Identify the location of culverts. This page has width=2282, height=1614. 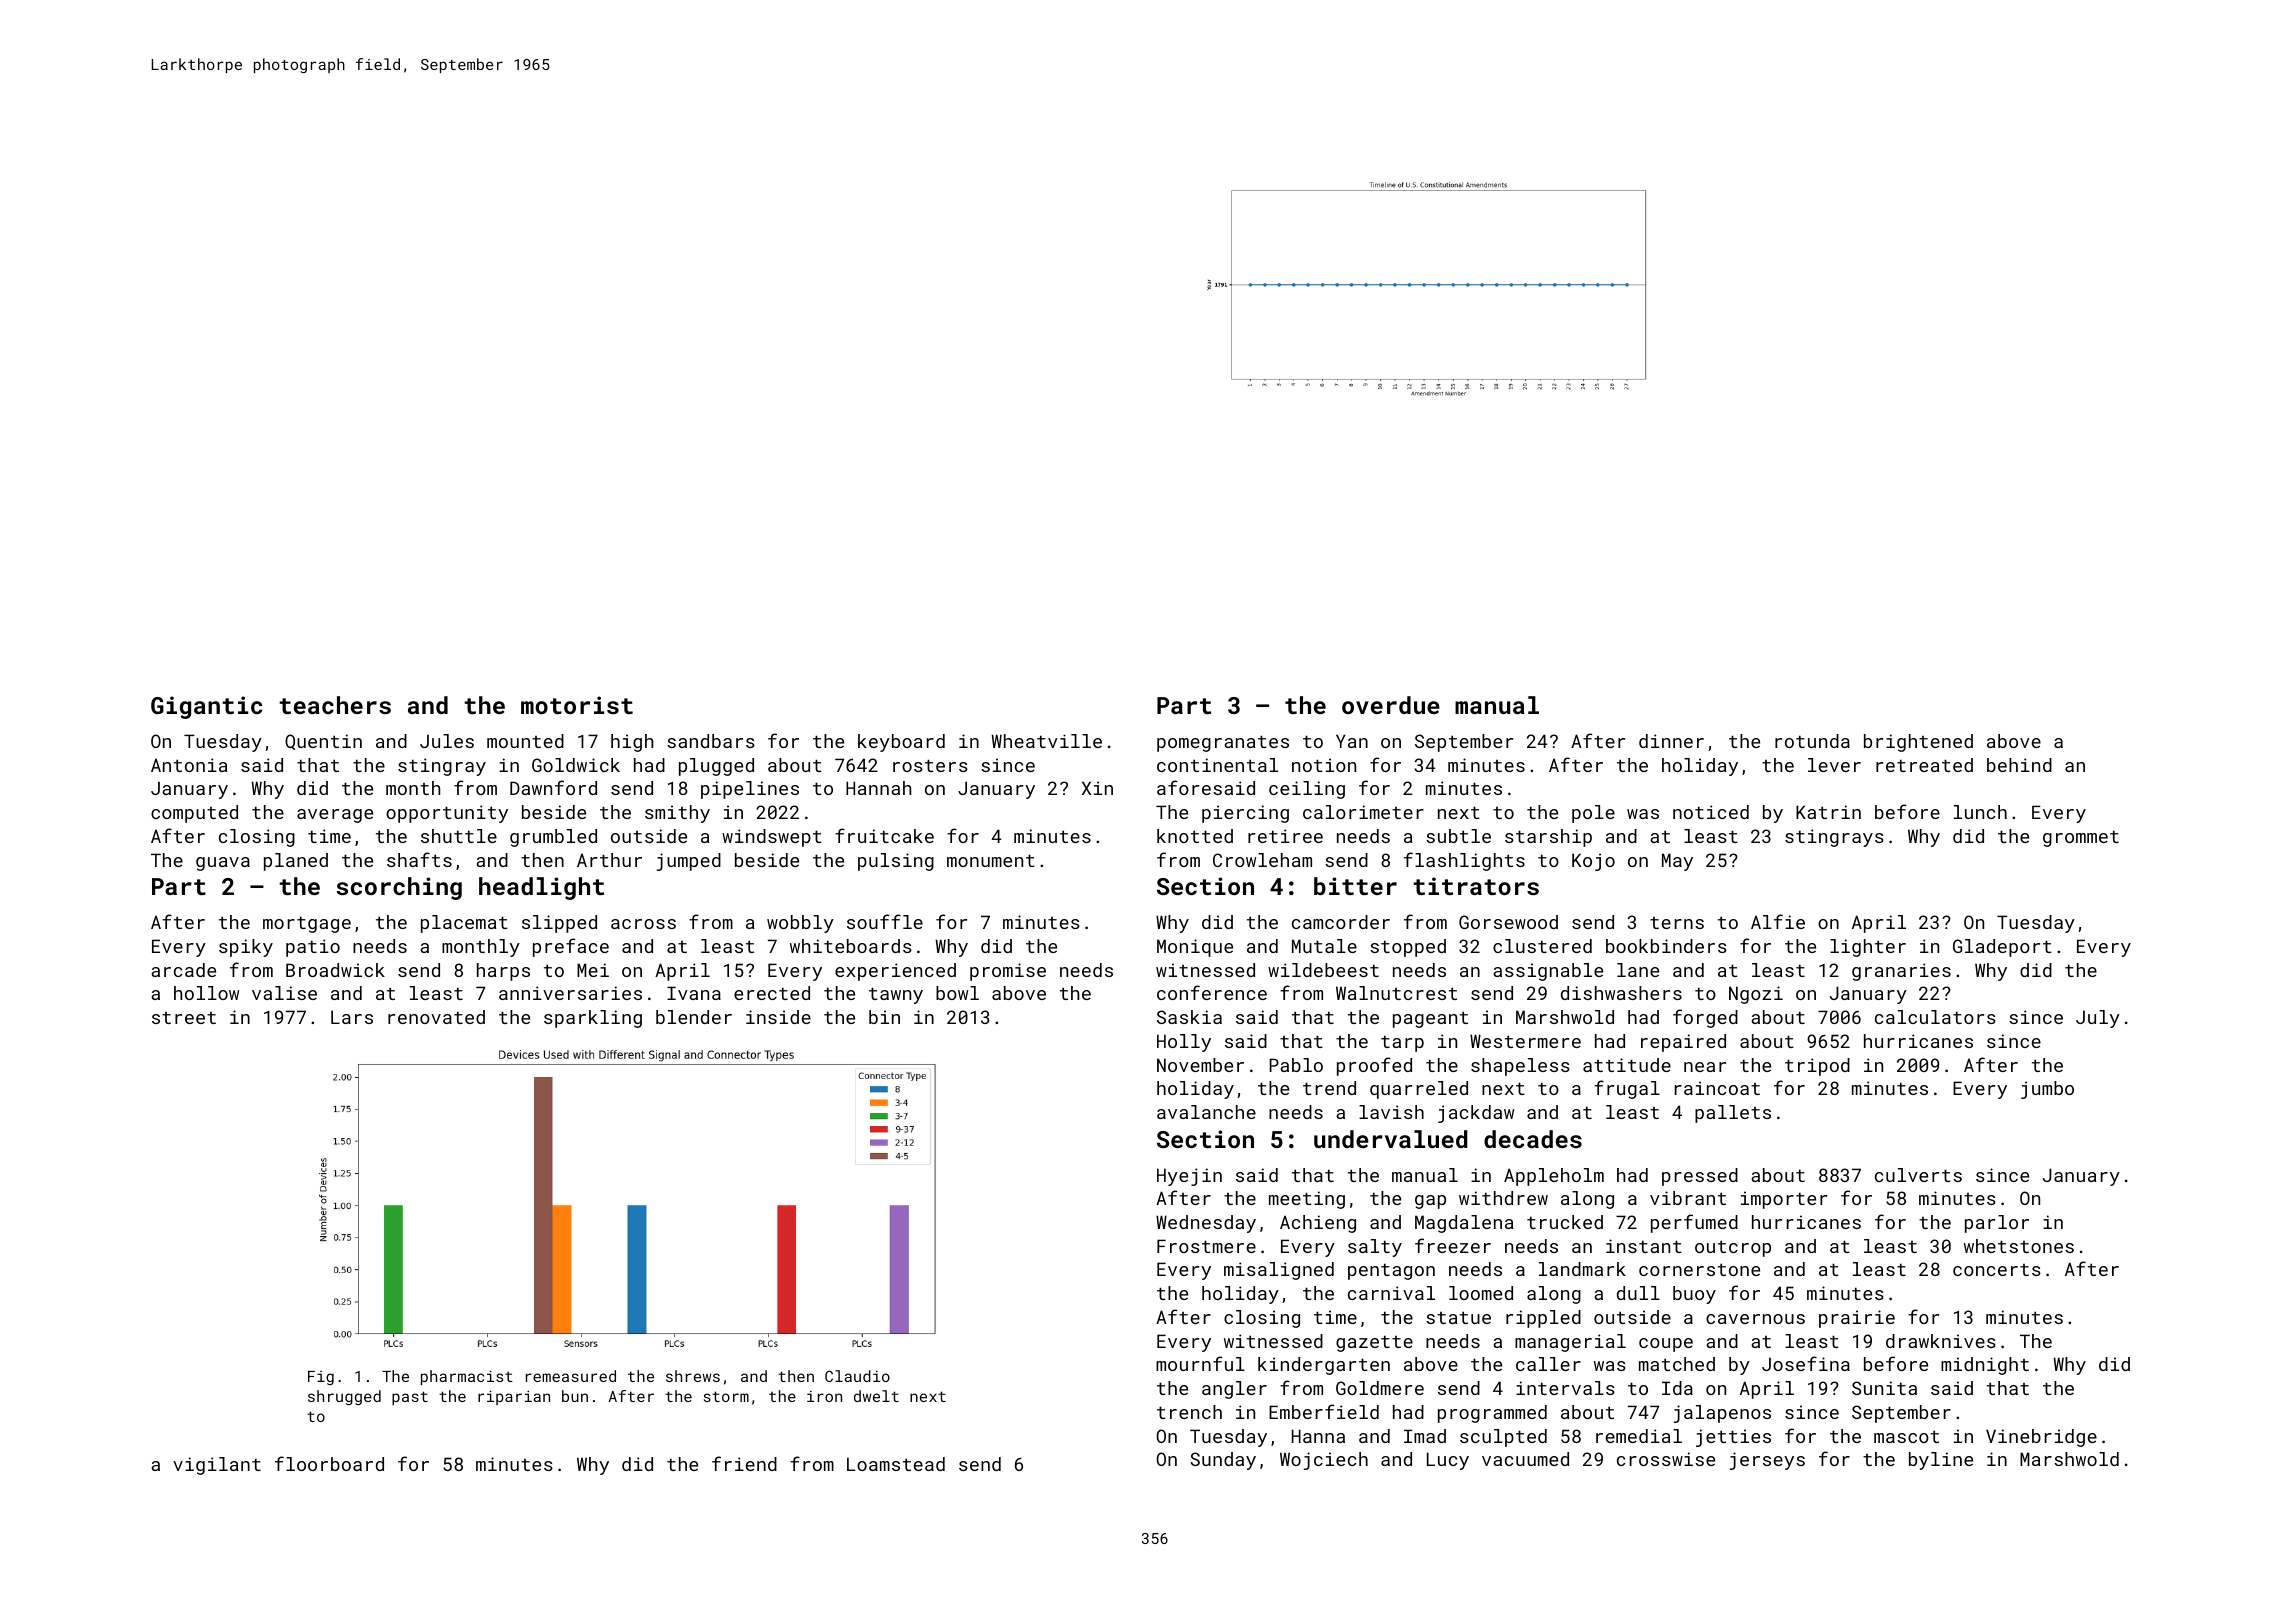
(1918, 1175).
